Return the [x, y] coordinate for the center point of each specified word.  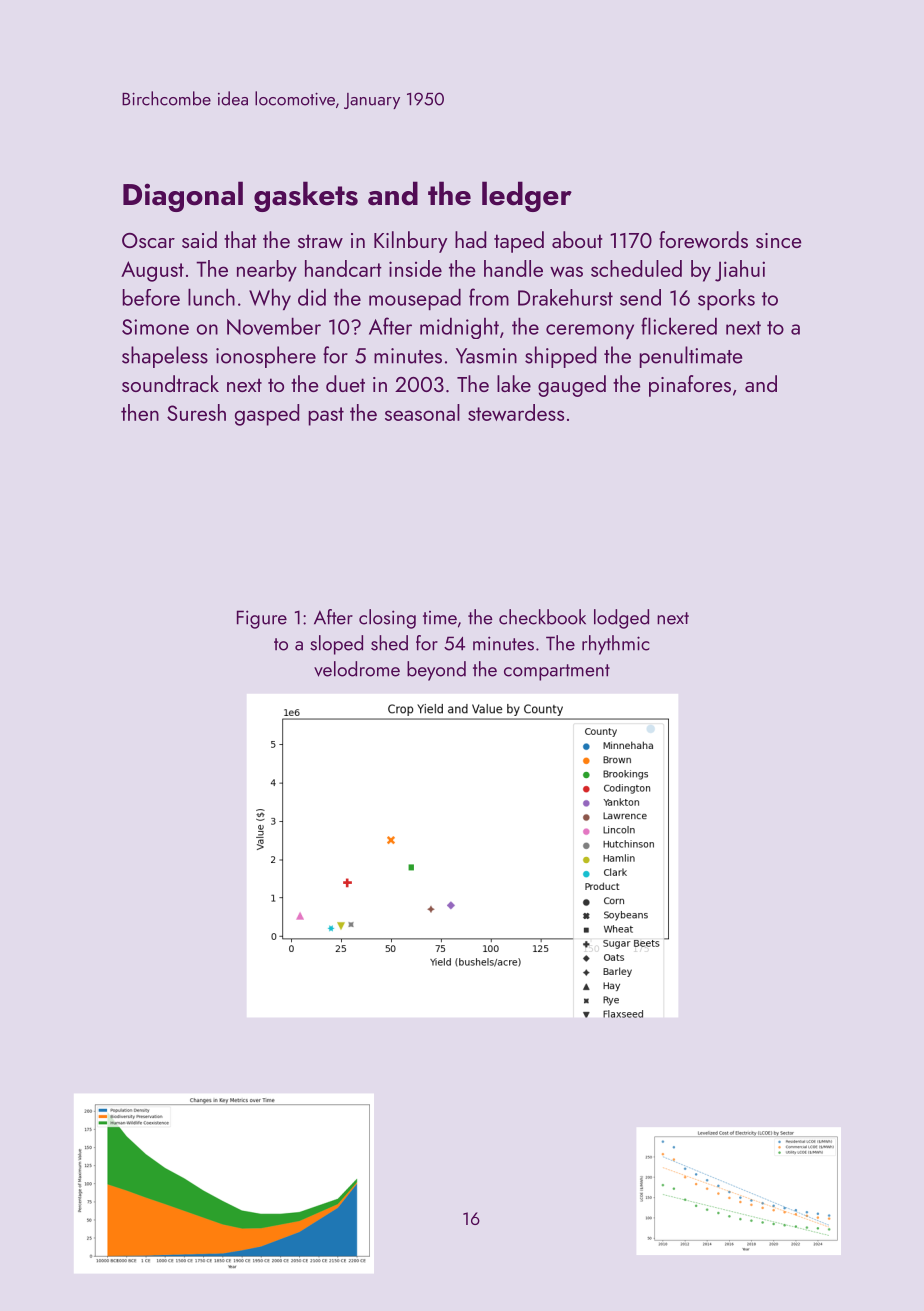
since [779, 240]
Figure [262, 619]
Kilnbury [410, 242]
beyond [436, 671]
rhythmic [616, 645]
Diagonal [183, 196]
